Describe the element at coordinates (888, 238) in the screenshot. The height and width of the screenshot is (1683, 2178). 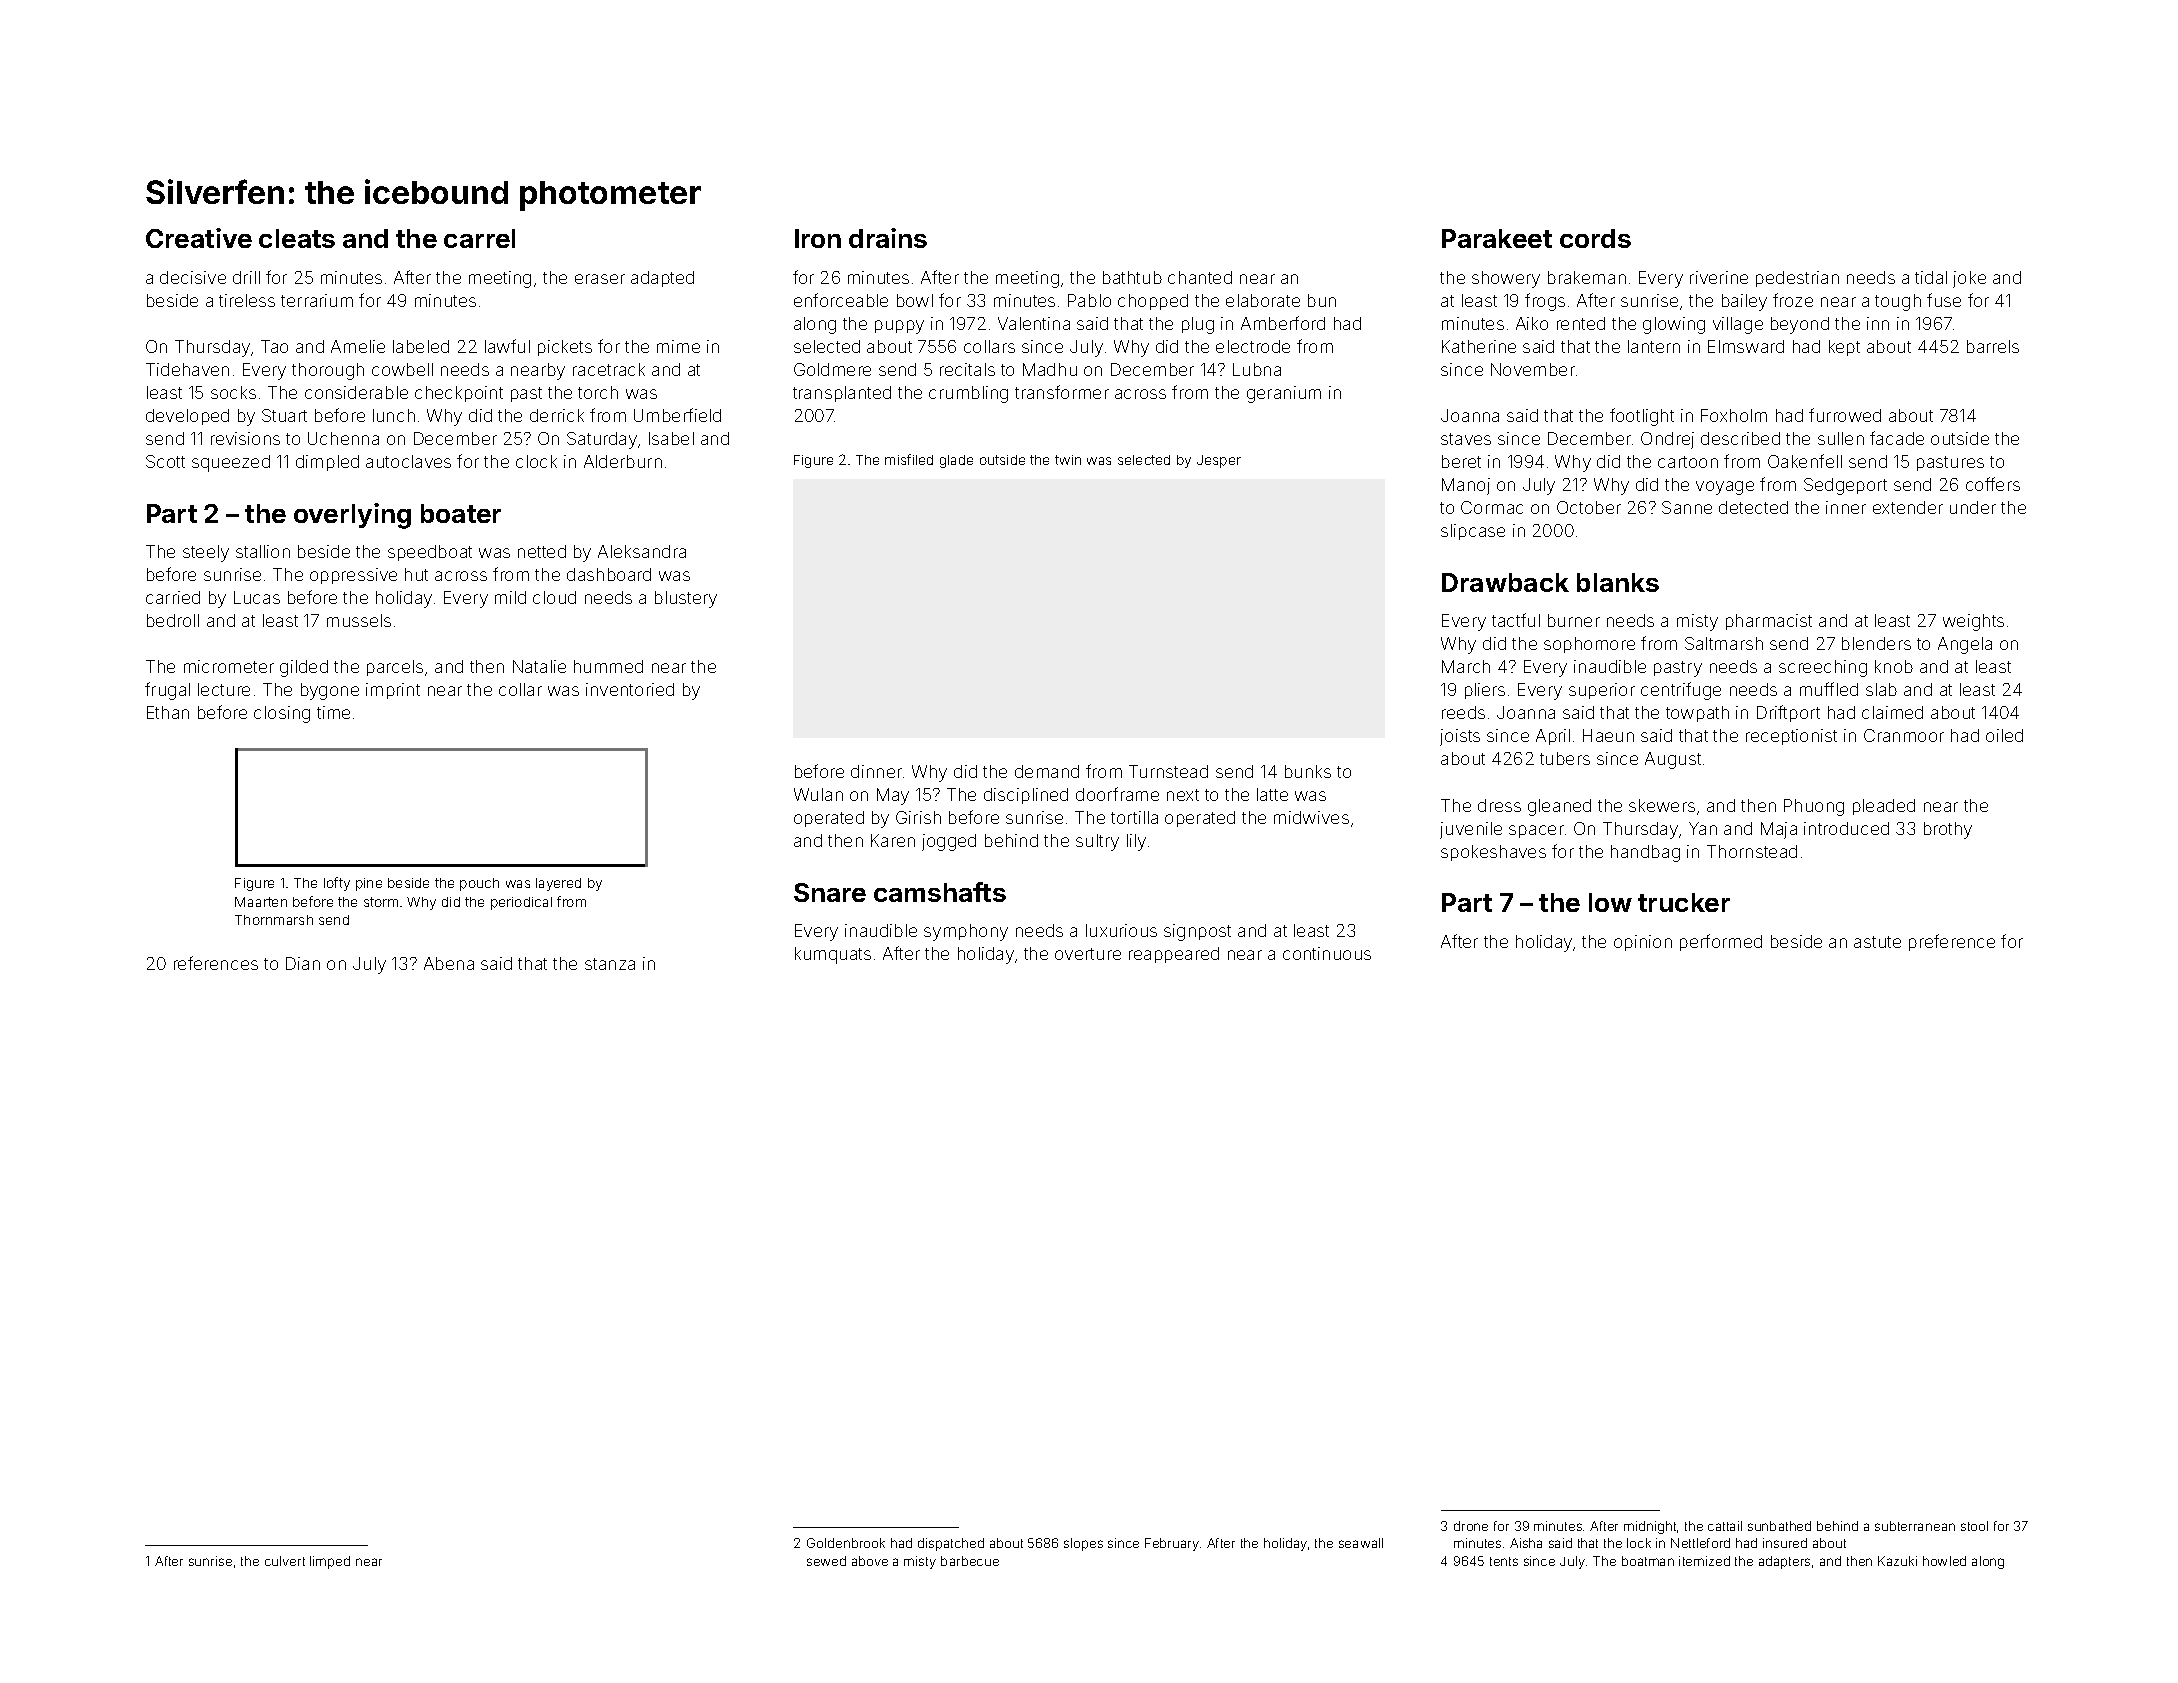
I see `drains` at that location.
